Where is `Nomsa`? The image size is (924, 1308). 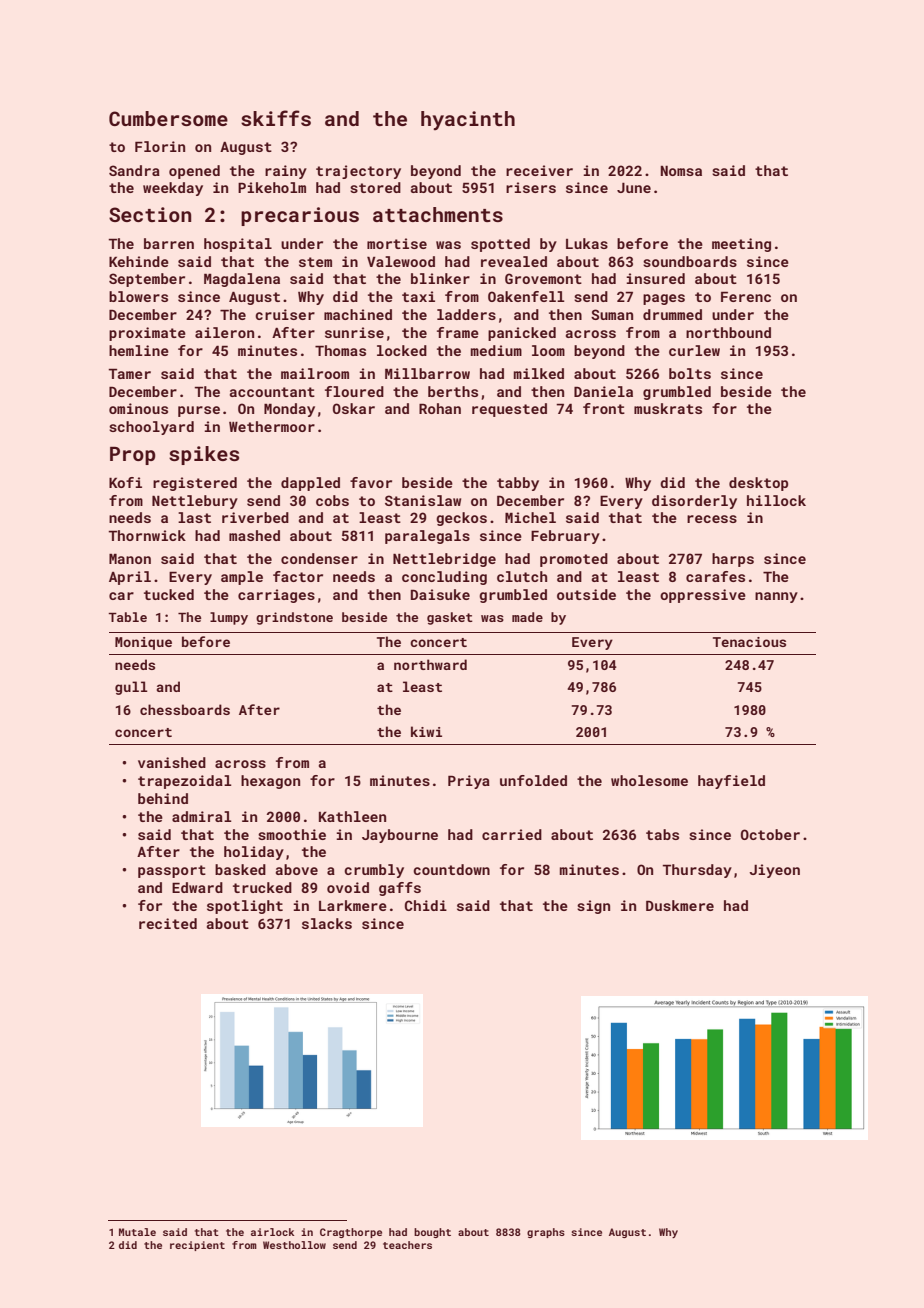
Nomsa is located at coordinates (681, 171).
